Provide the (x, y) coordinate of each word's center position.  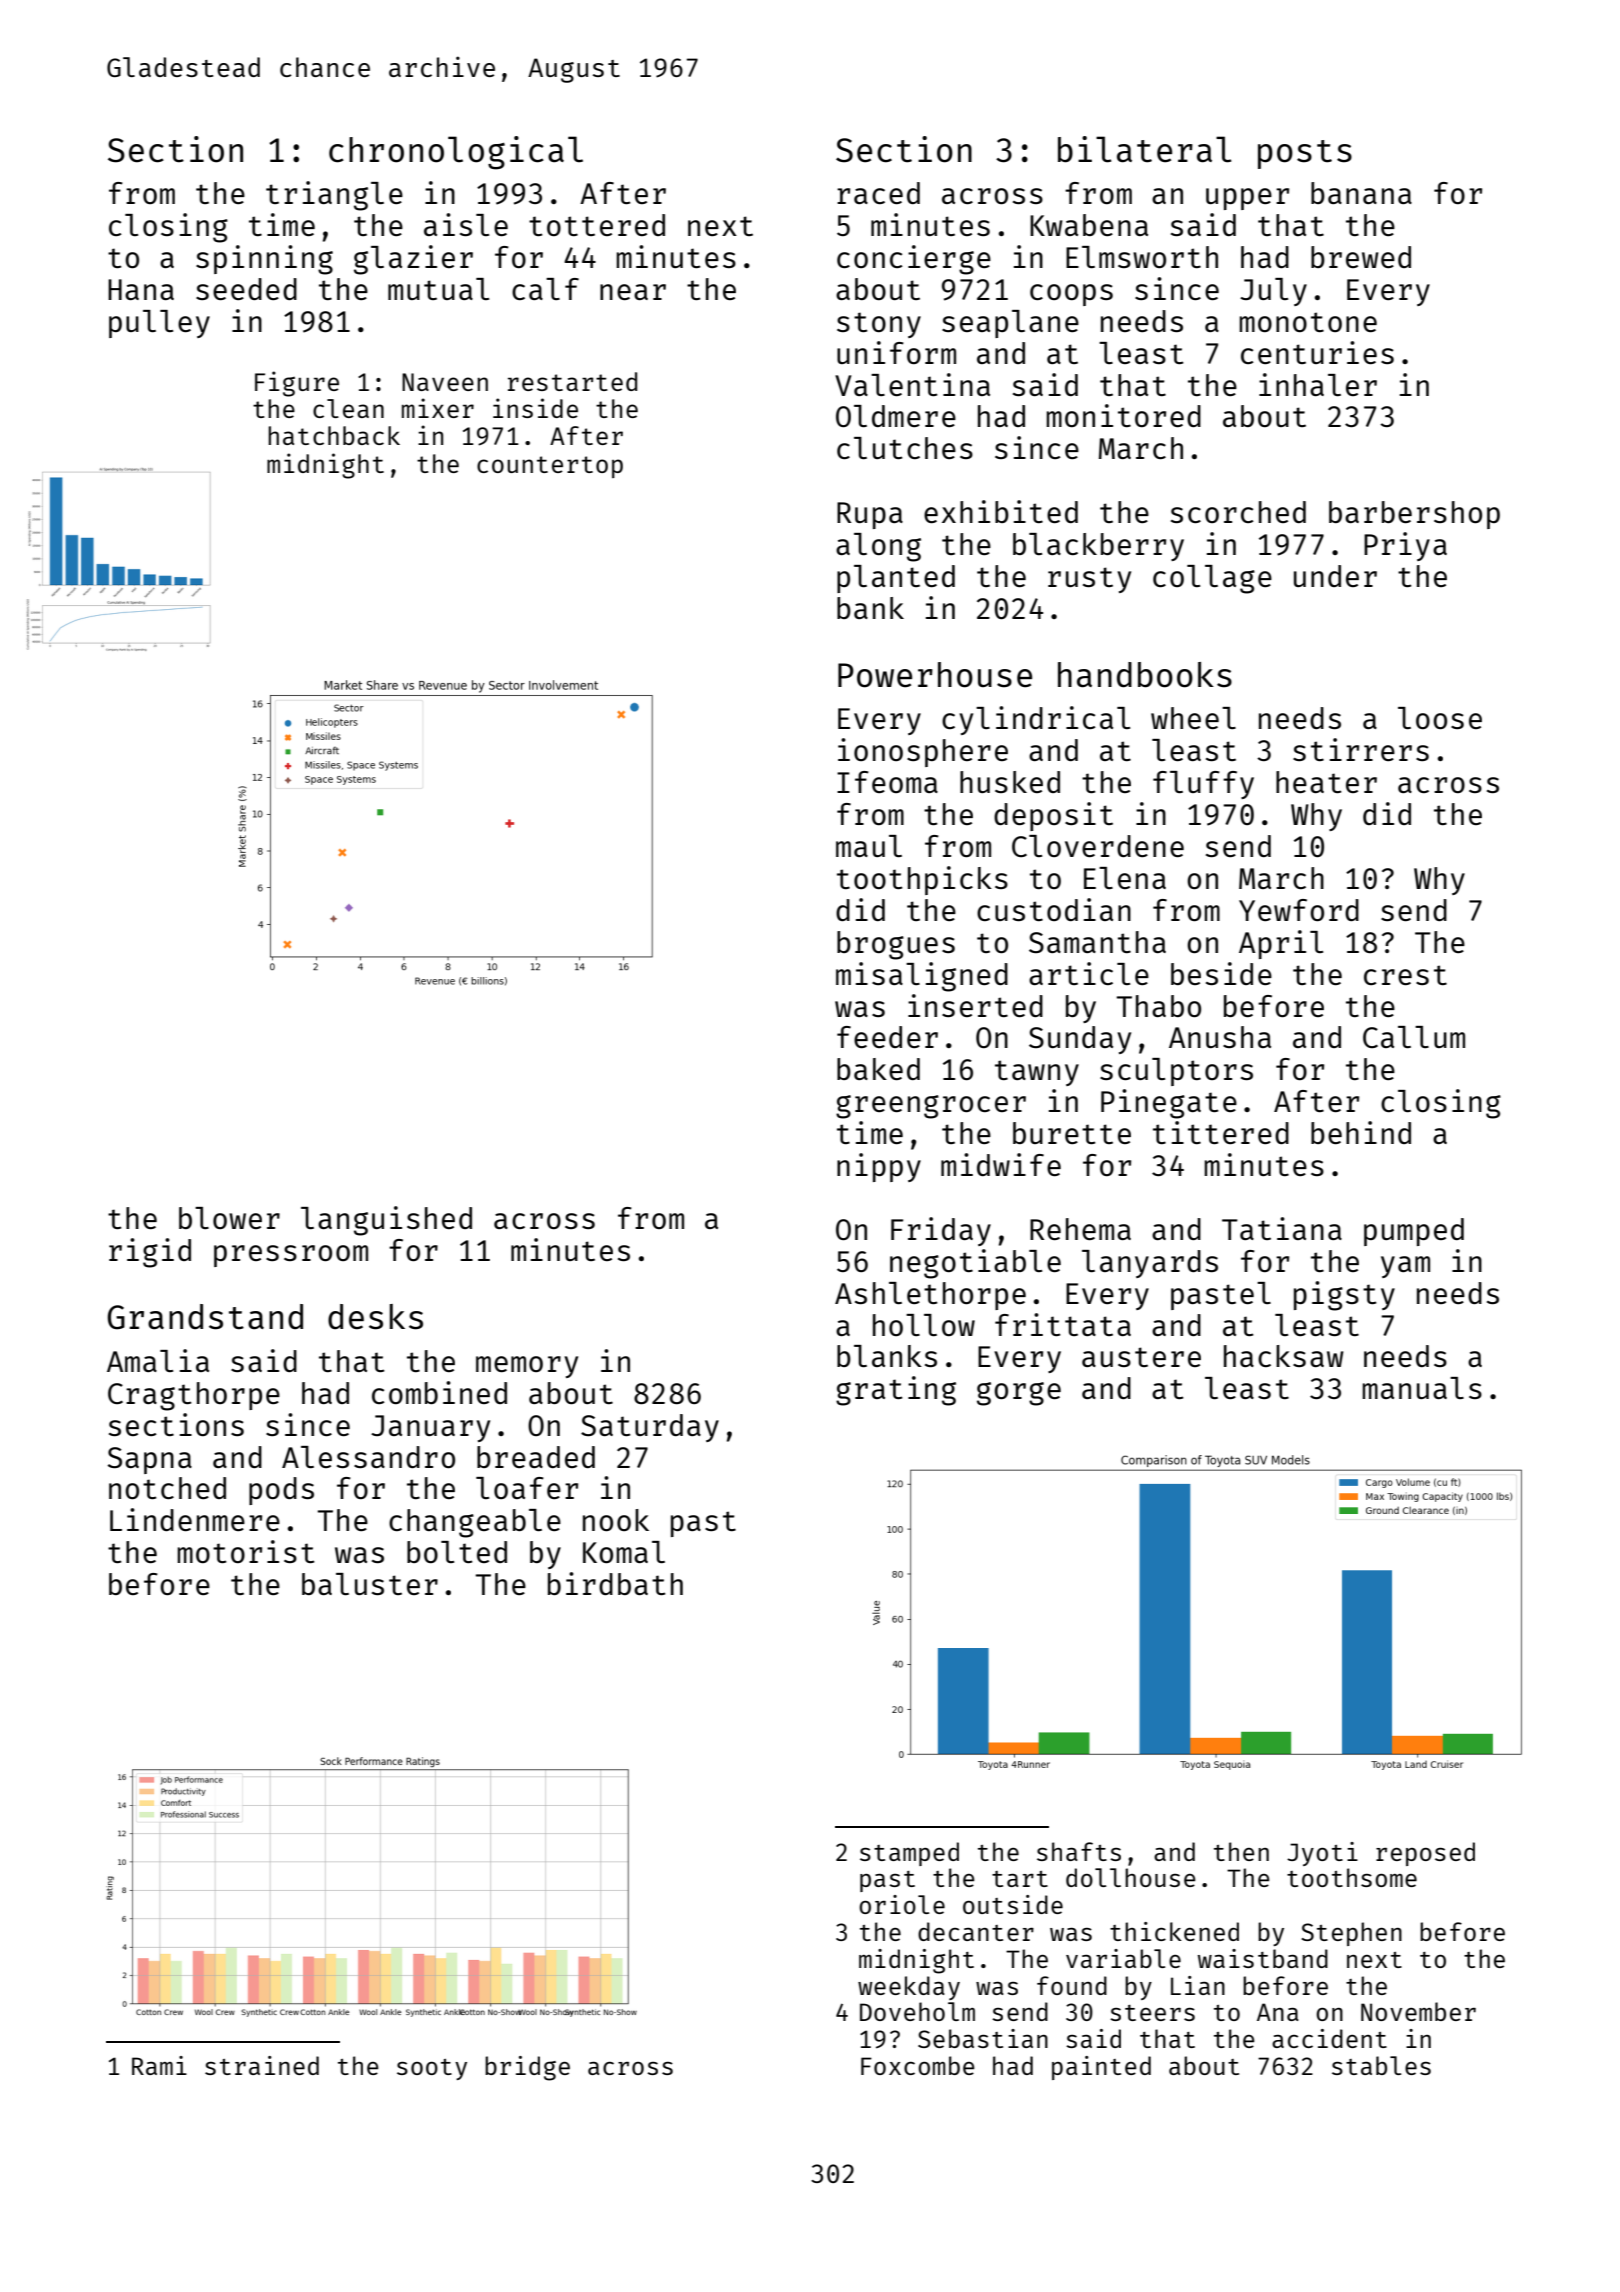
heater (1326, 782)
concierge (914, 260)
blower (229, 1218)
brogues (896, 945)
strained (262, 2065)
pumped (1414, 1232)
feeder (887, 1037)
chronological (456, 153)
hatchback (334, 435)
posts (1305, 154)
